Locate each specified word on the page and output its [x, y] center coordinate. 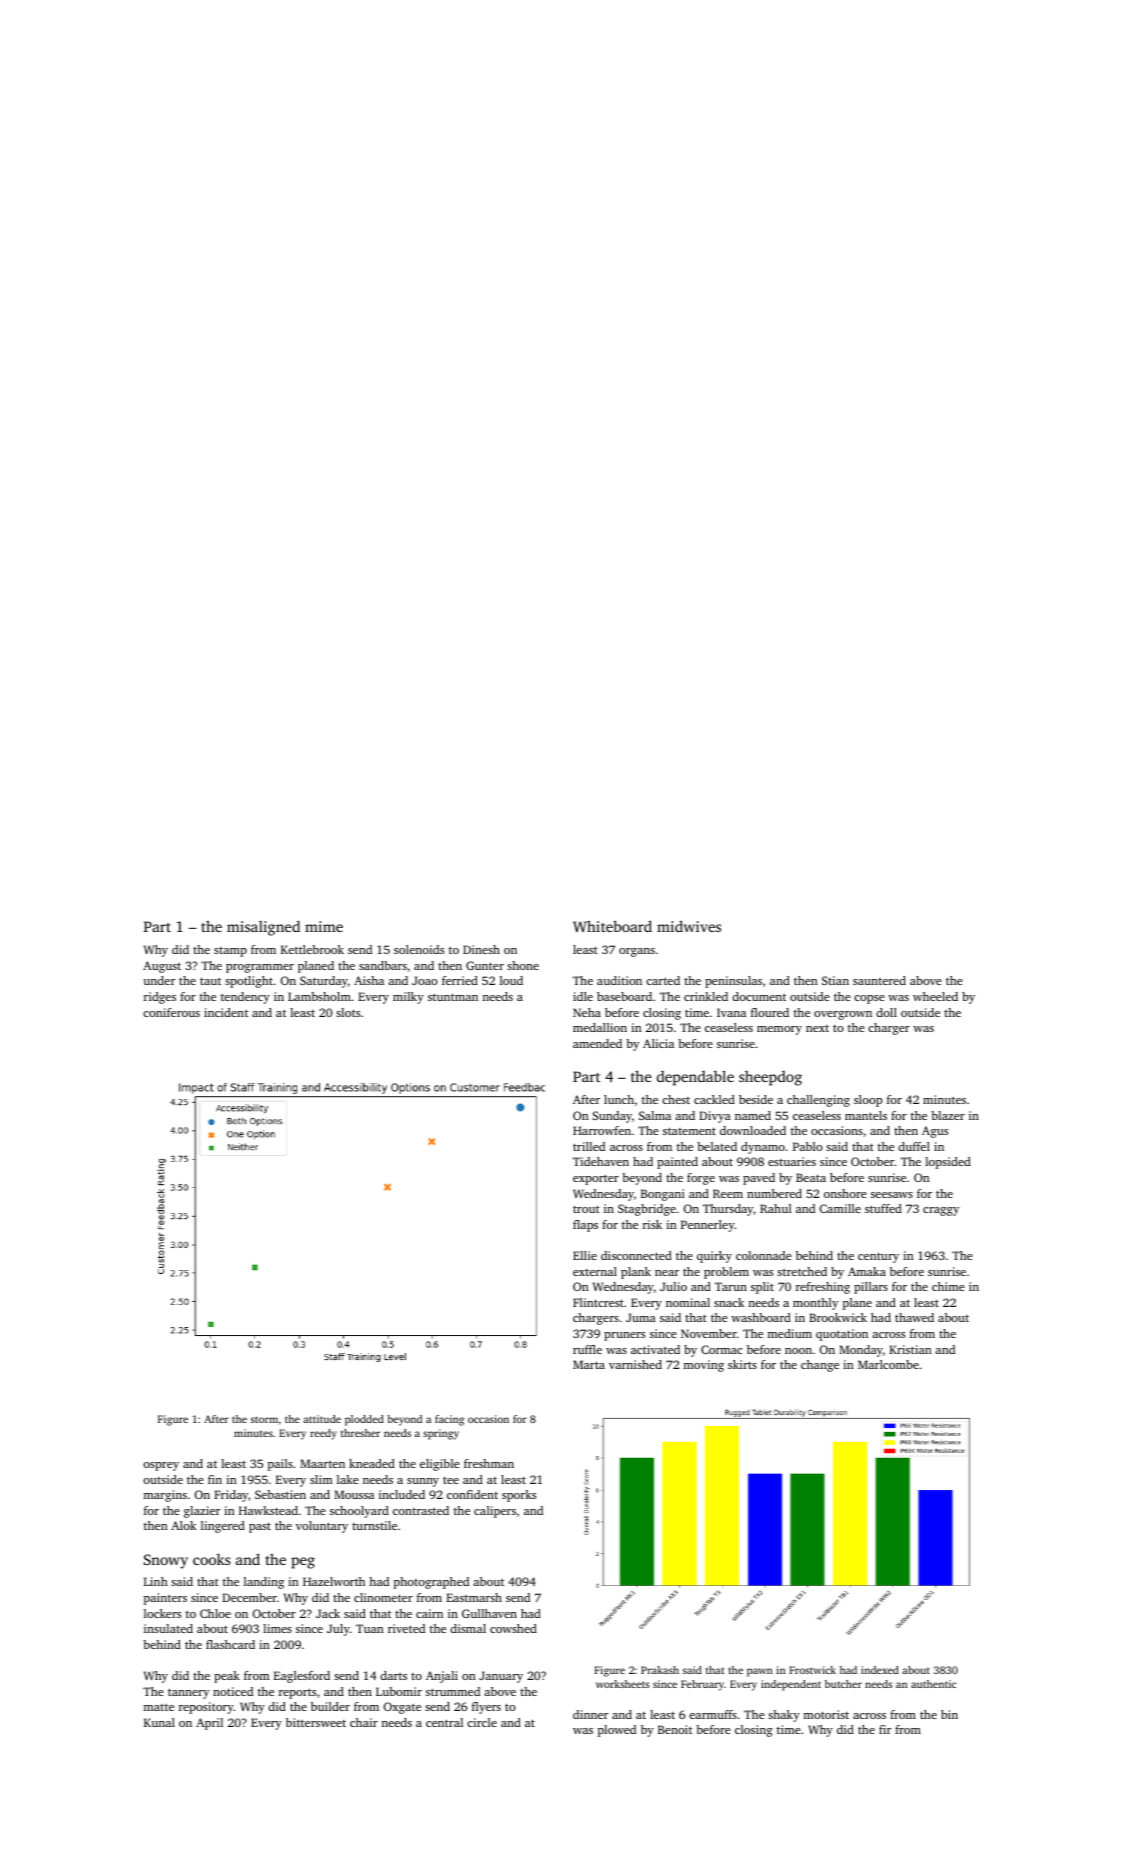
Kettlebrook [312, 949]
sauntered [879, 980]
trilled [589, 1146]
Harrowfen [602, 1130]
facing [449, 1420]
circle [482, 1722]
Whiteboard [612, 926]
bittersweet [316, 1722]
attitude [322, 1419]
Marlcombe [888, 1364]
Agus [935, 1132]
